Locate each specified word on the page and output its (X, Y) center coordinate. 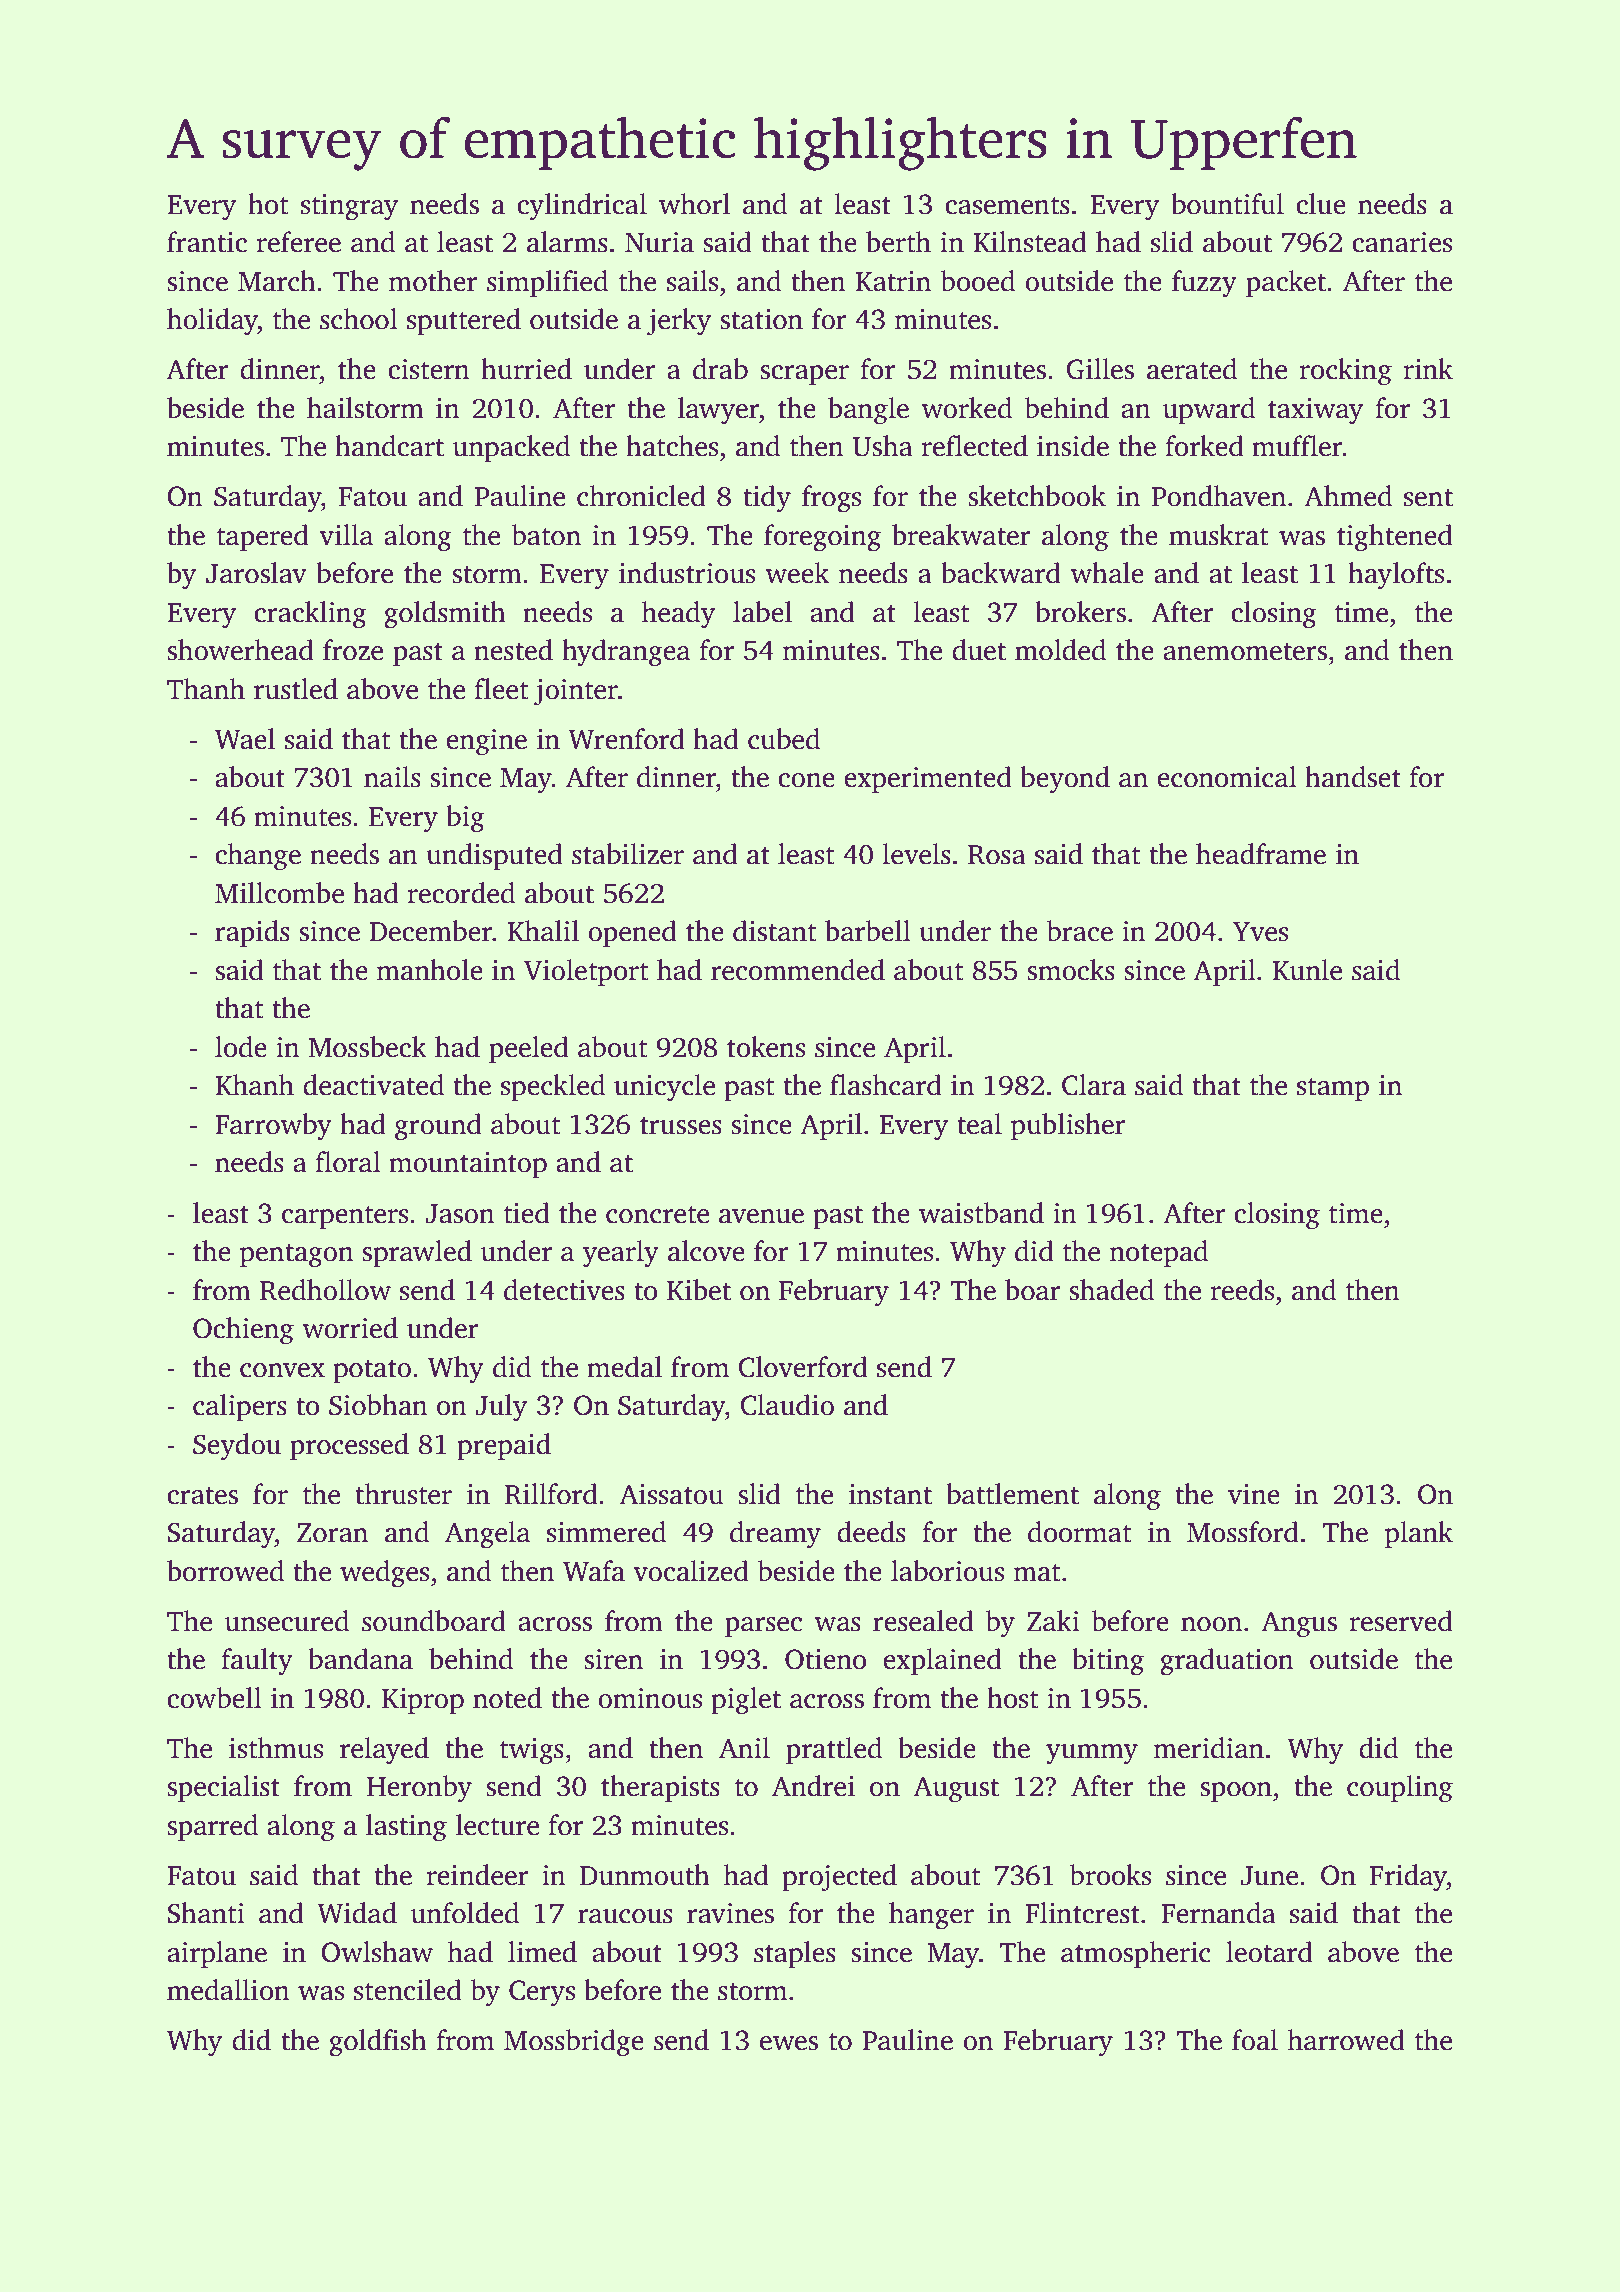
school (359, 319)
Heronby (419, 1789)
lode (241, 1047)
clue (1321, 204)
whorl (694, 204)
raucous (625, 1916)
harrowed (1346, 2040)
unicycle (664, 1088)
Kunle (1307, 970)
